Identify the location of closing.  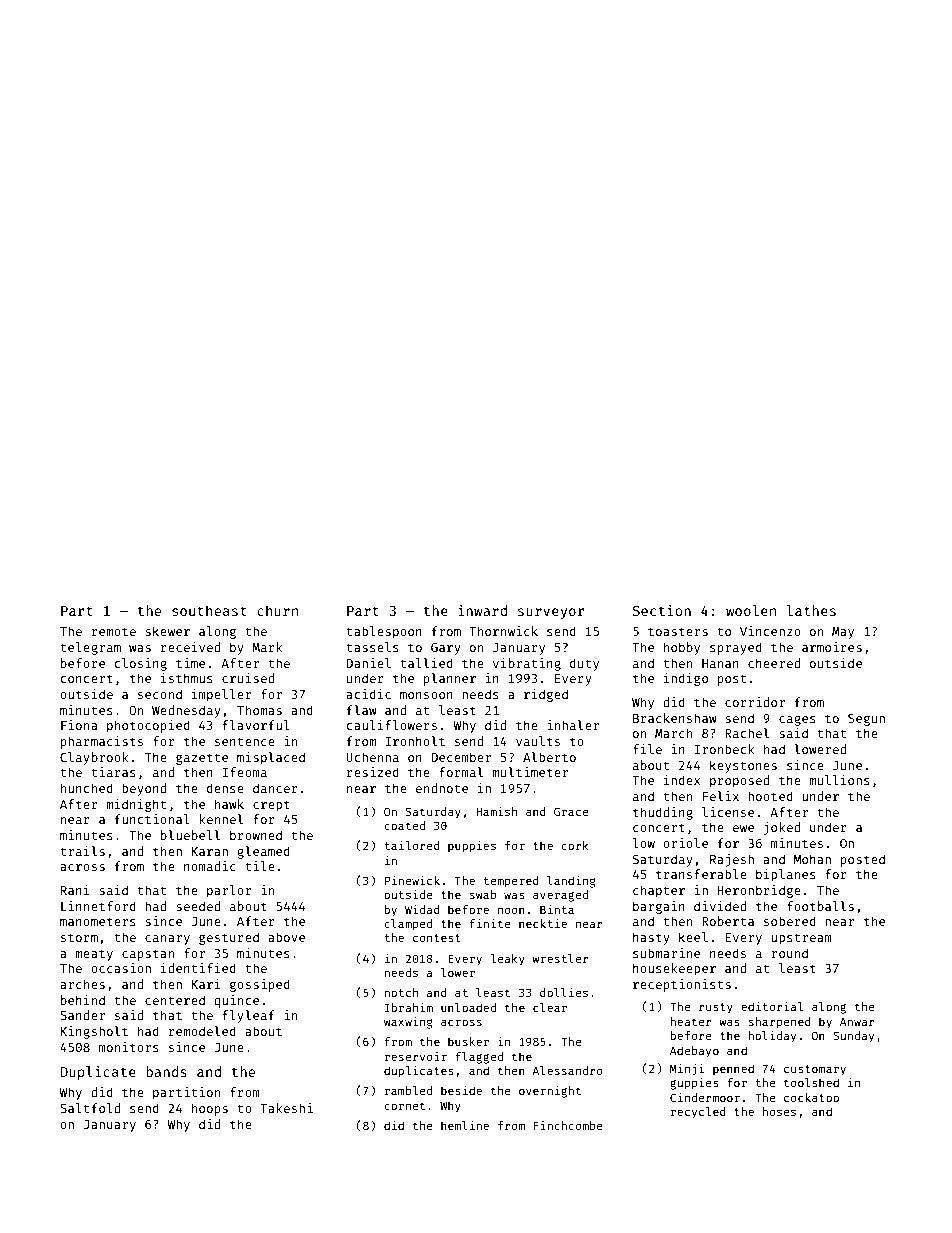
(141, 664).
